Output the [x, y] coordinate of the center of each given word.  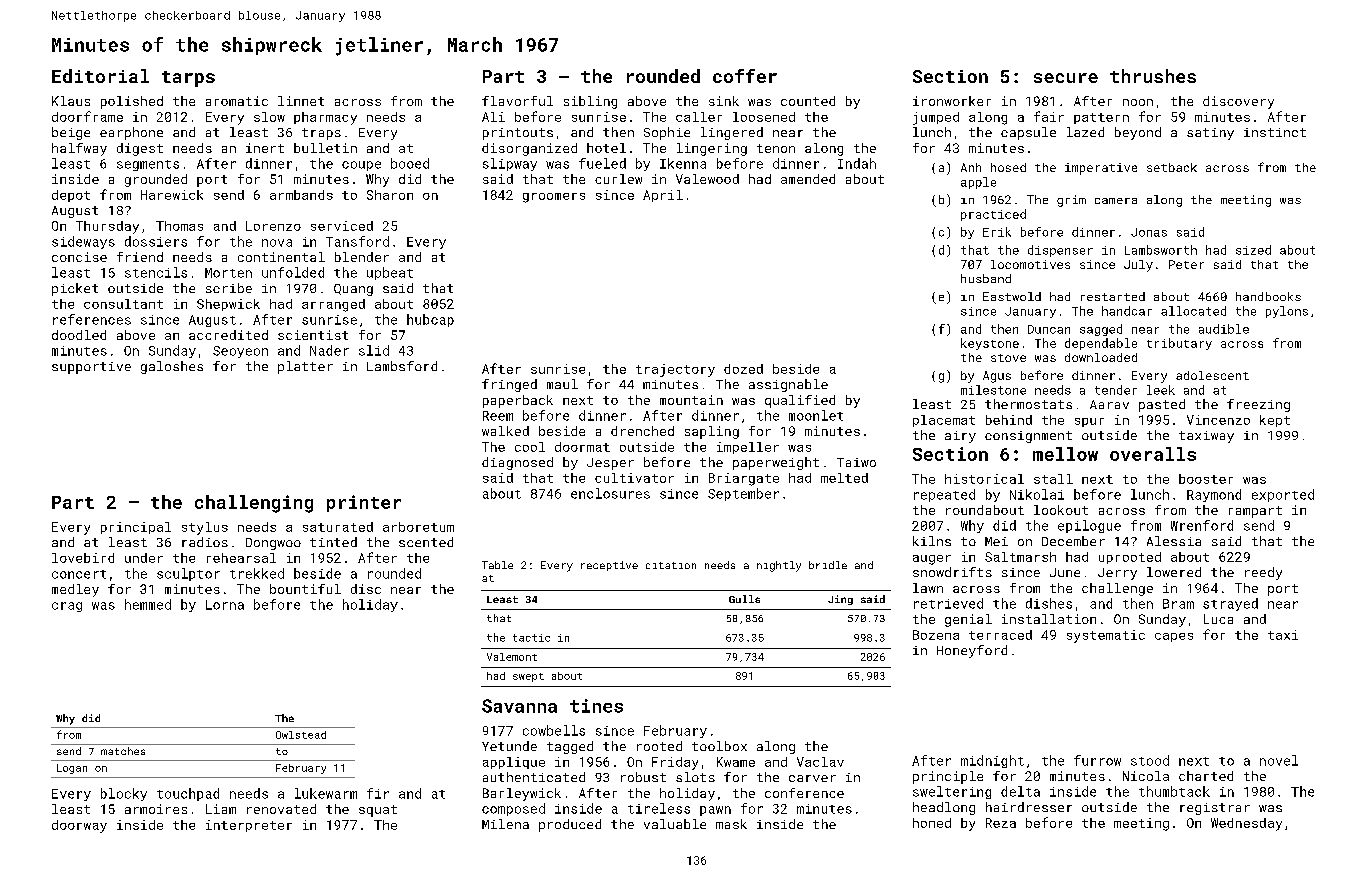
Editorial [100, 76]
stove [1008, 358]
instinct [1275, 132]
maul [562, 384]
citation [671, 565]
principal [136, 528]
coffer [745, 76]
